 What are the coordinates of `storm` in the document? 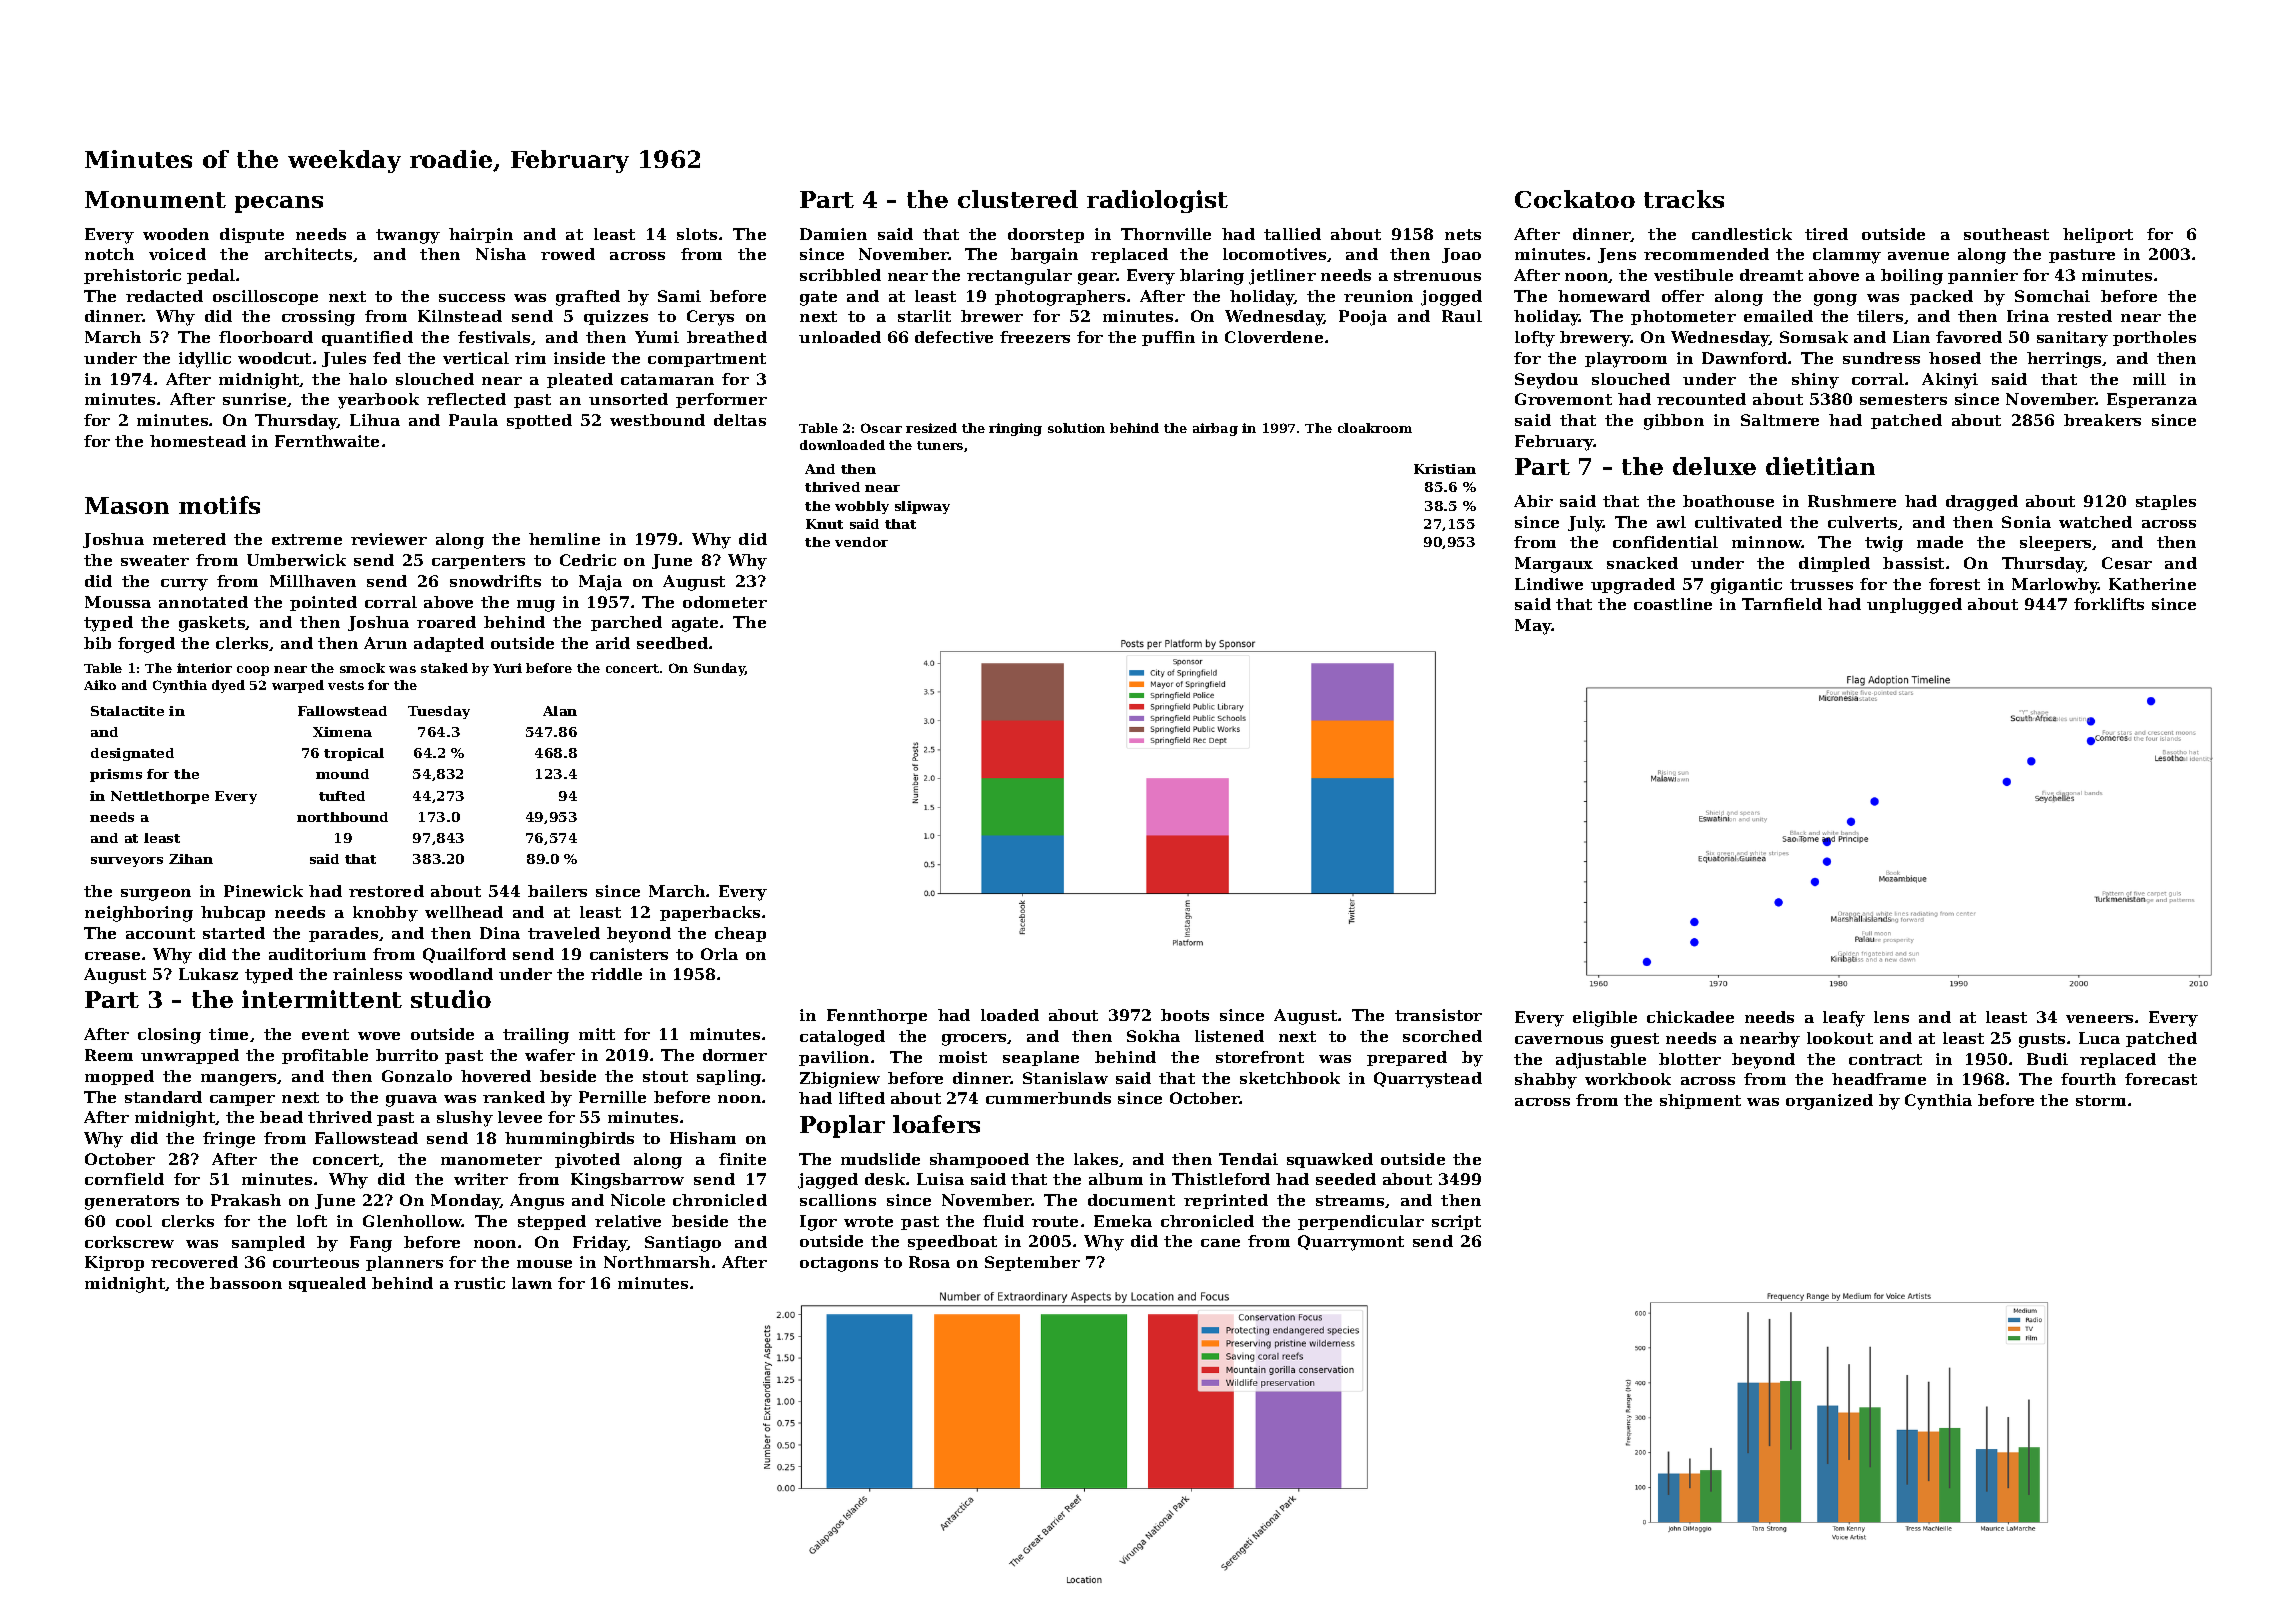 It's located at (2101, 1100).
